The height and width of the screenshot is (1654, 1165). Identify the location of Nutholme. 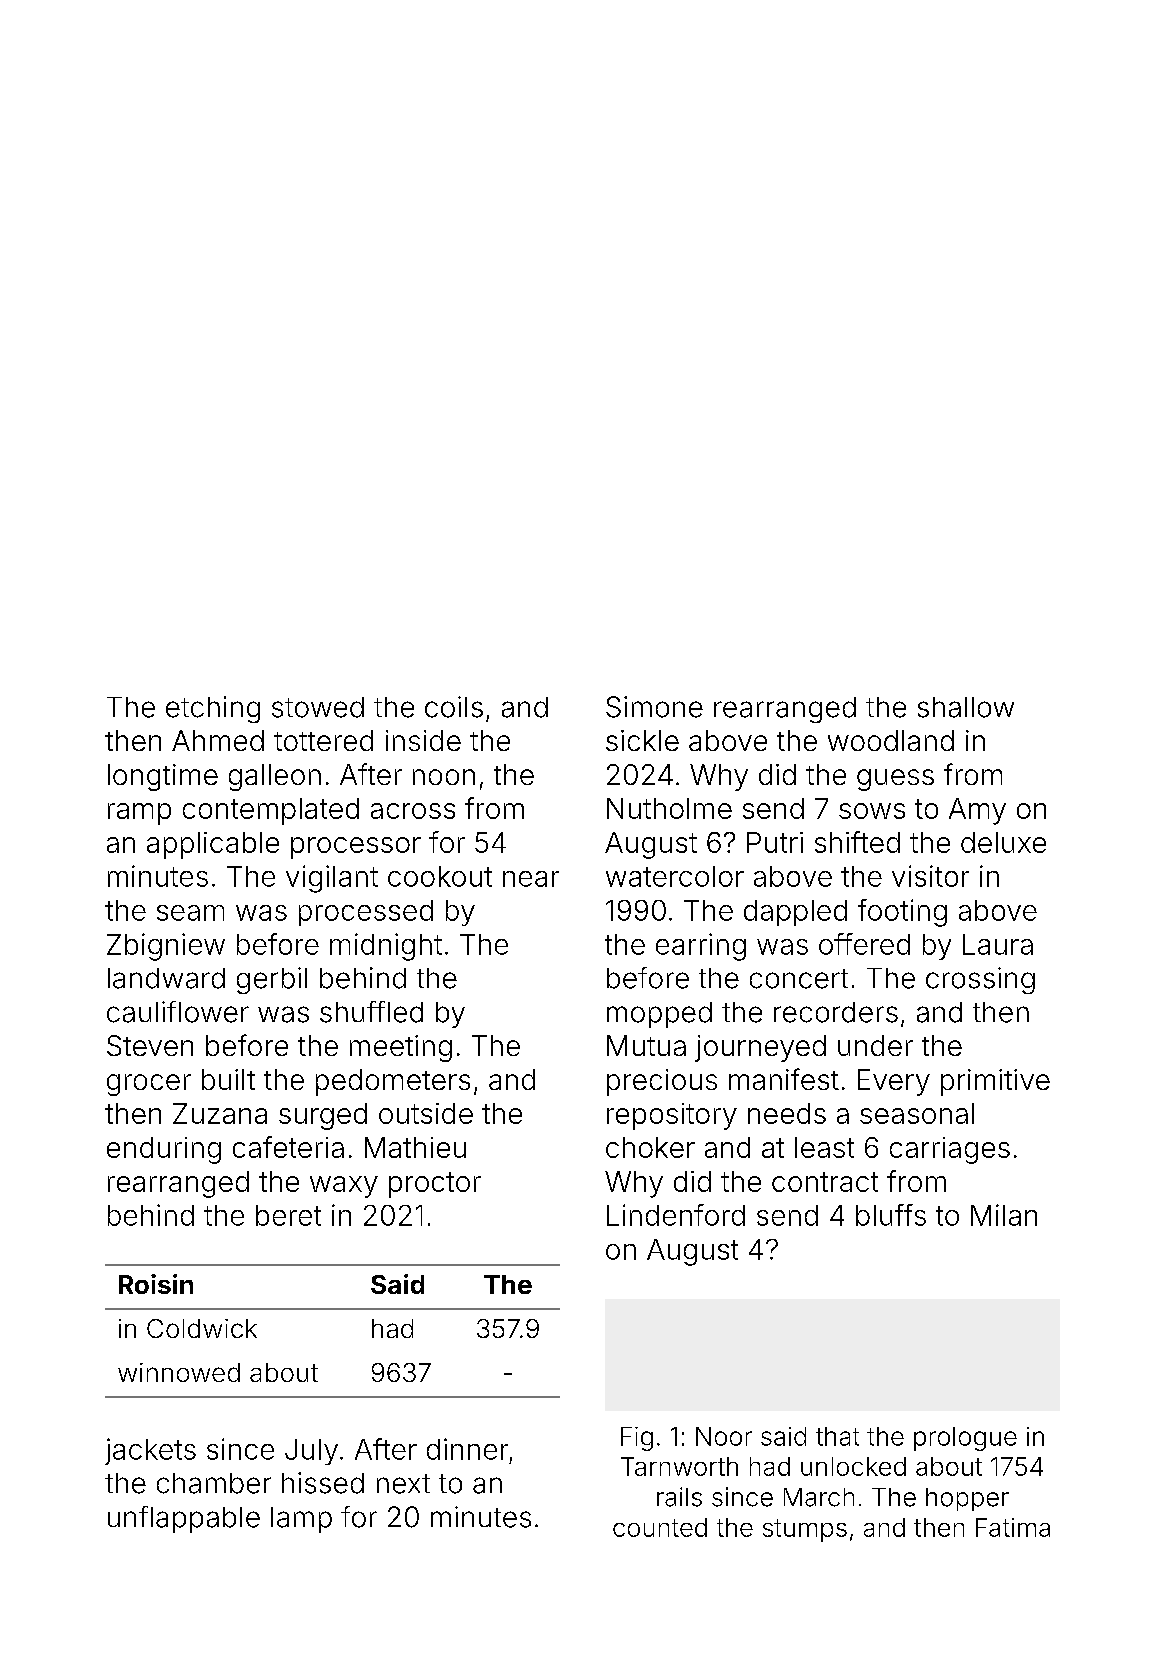
(669, 808).
